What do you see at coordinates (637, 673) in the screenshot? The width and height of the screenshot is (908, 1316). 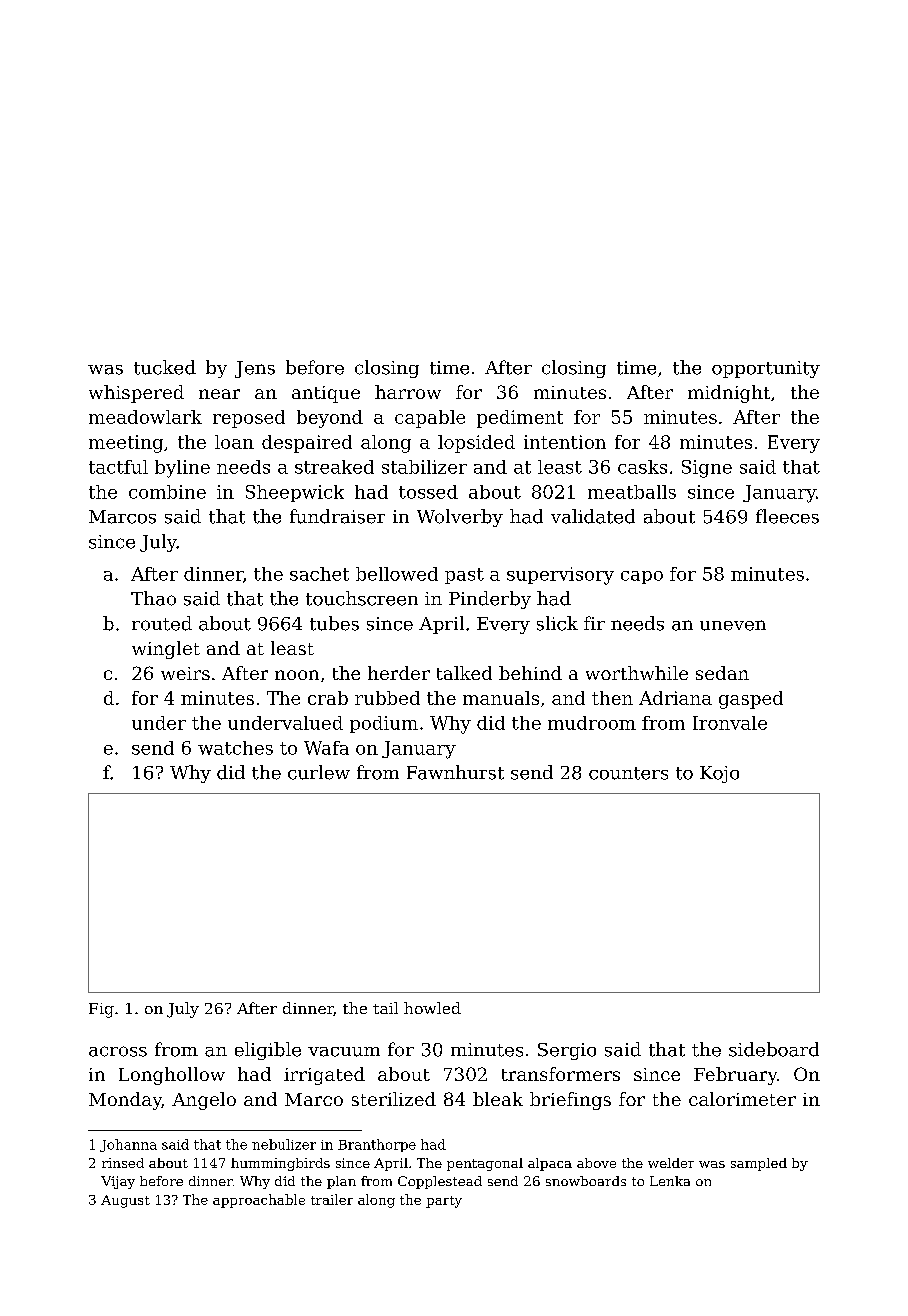 I see `worthwhile` at bounding box center [637, 673].
